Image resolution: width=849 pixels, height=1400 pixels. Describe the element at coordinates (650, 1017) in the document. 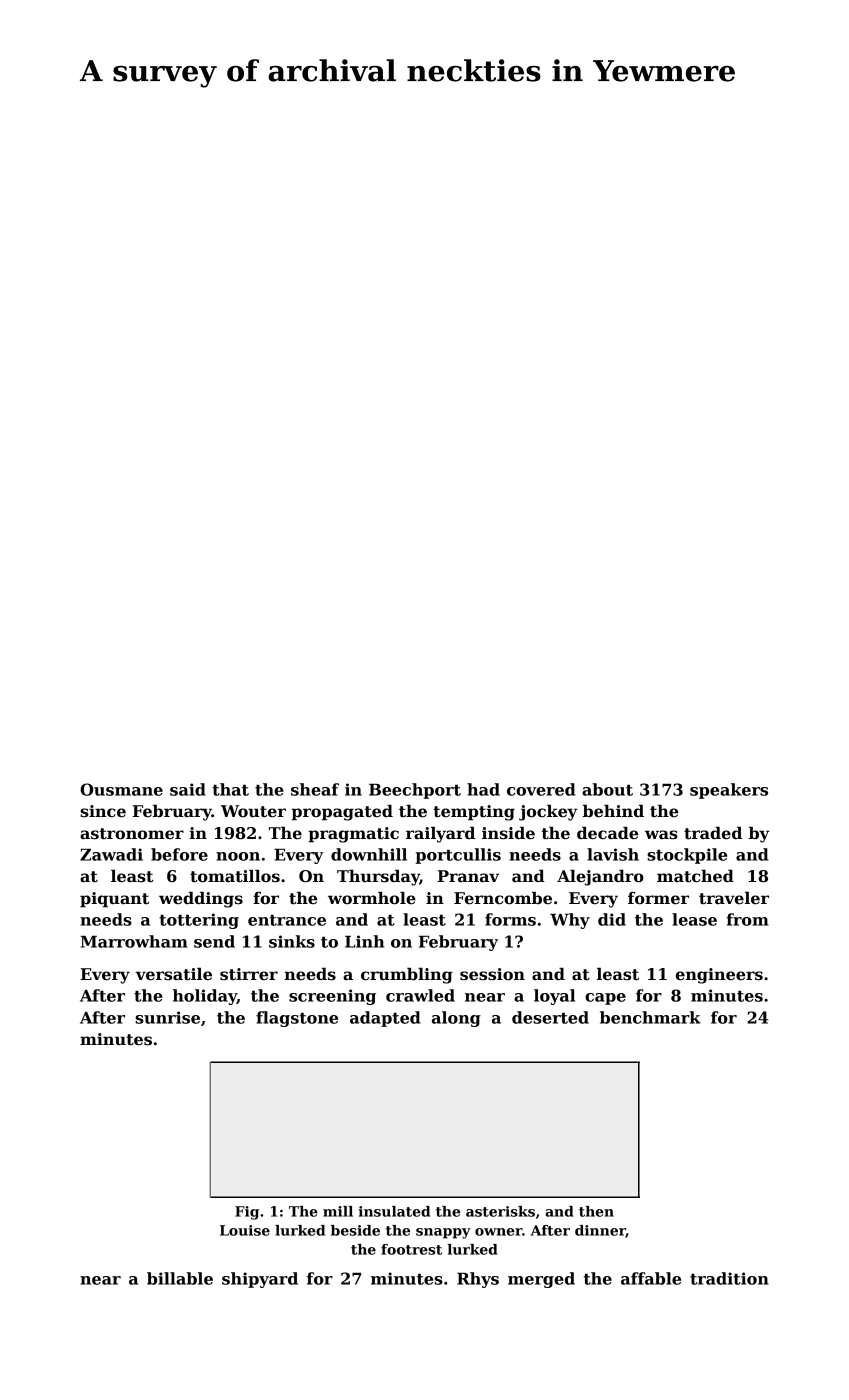

I see `benchmark` at that location.
